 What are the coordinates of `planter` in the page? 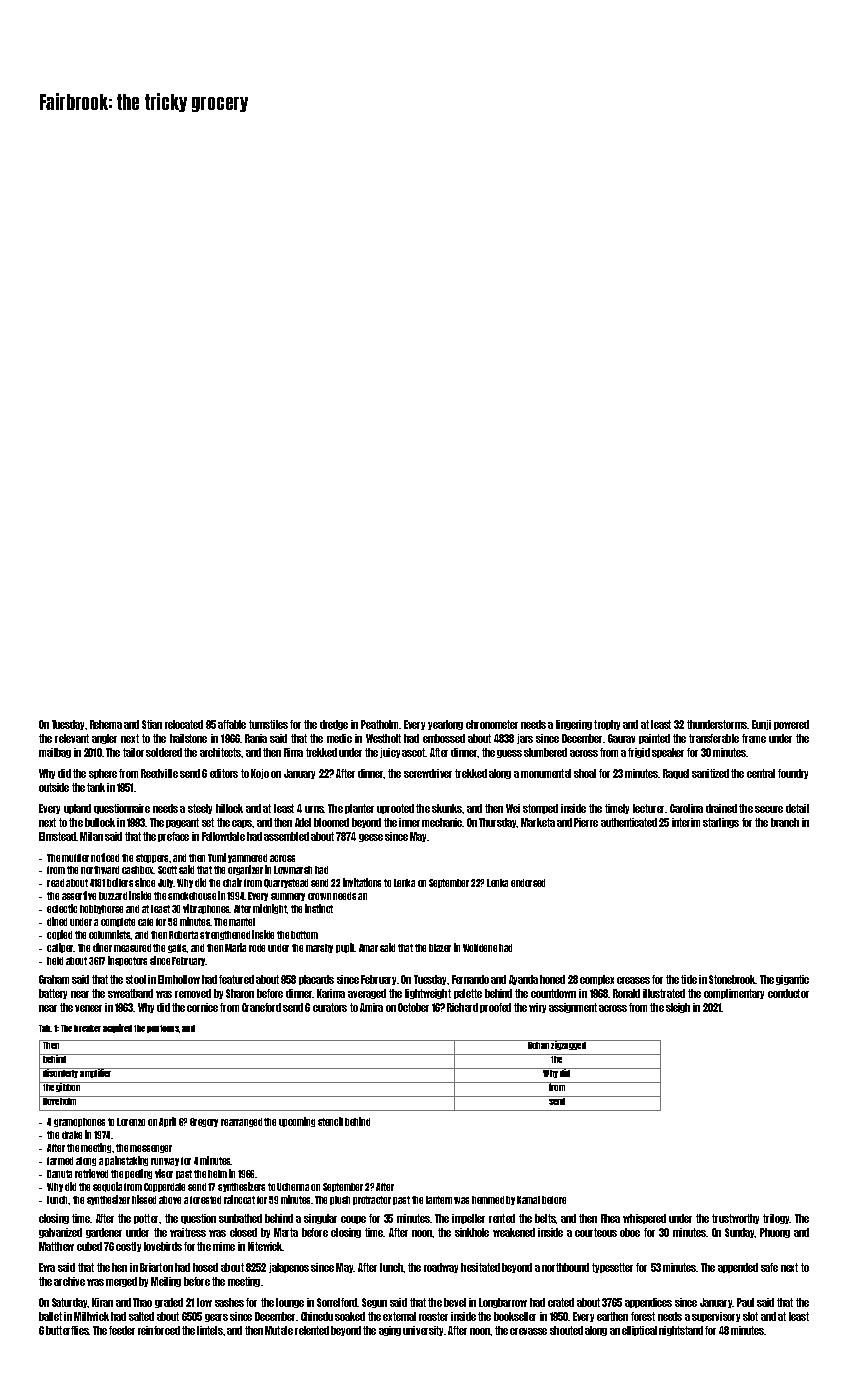 It's located at (359, 809).
